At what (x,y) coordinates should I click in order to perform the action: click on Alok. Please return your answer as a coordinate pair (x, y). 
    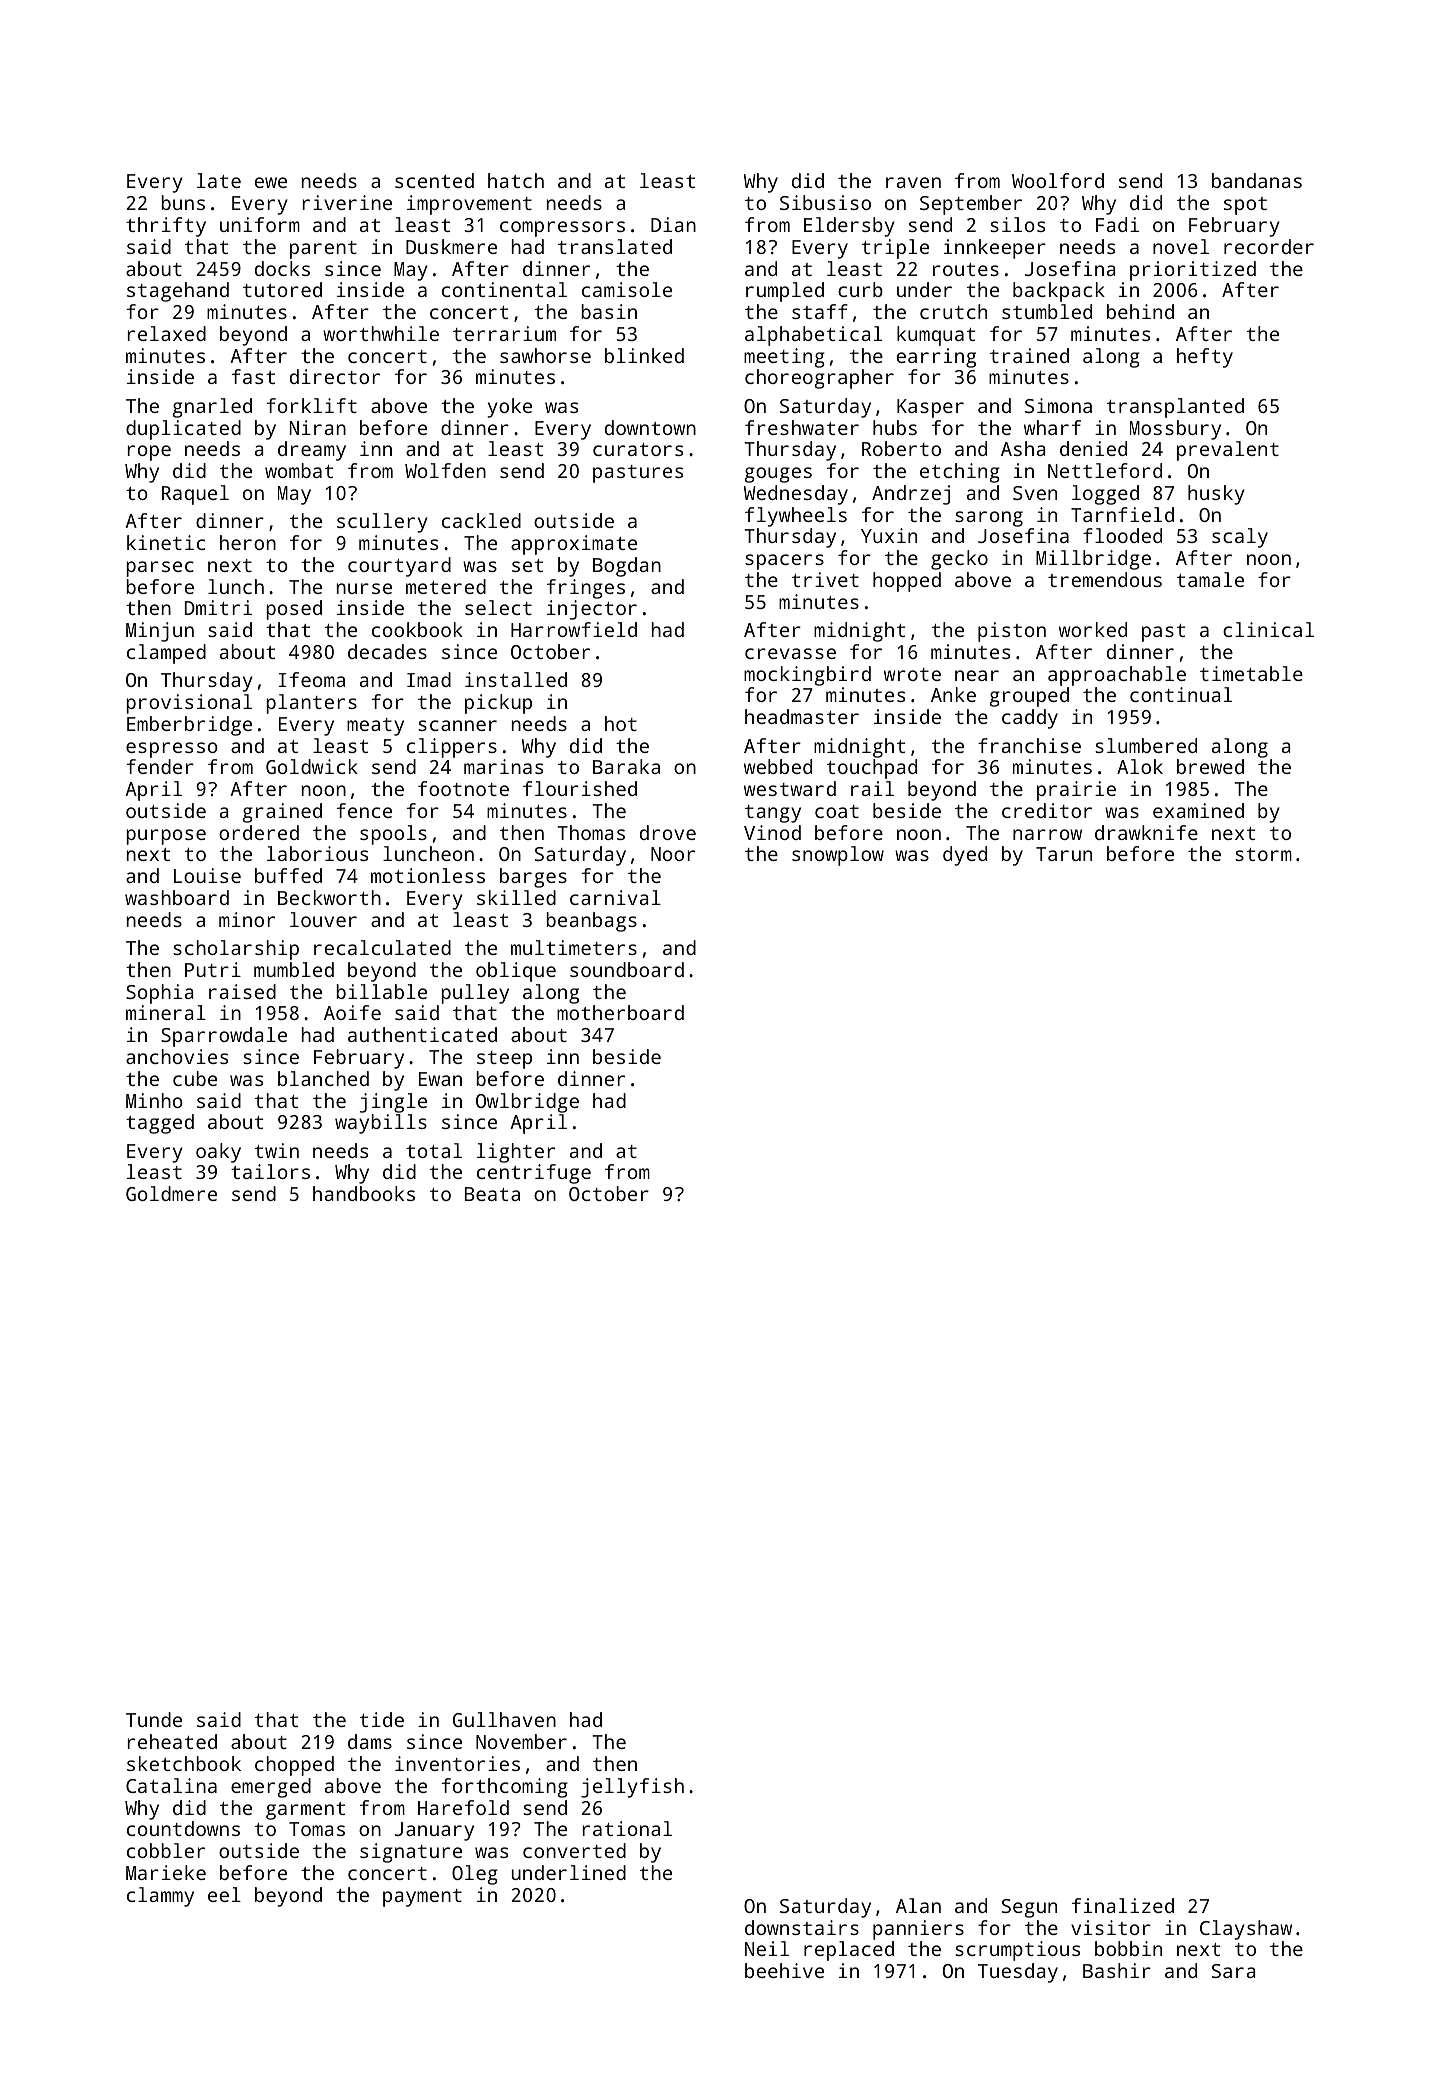
    Looking at the image, I should click on (1140, 766).
